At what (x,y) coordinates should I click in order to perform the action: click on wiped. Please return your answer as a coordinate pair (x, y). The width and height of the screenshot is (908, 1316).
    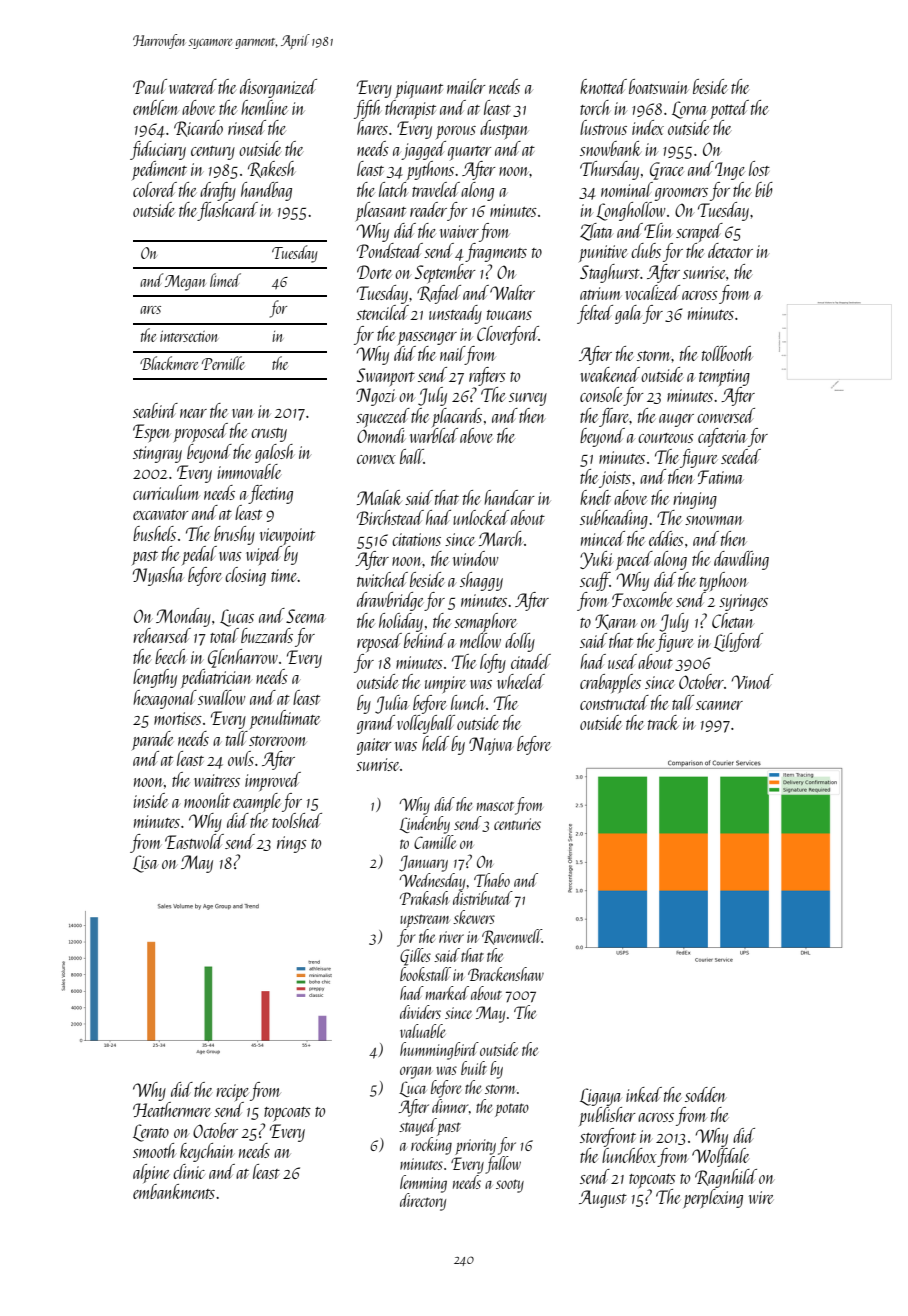
    Looking at the image, I should click on (264, 555).
